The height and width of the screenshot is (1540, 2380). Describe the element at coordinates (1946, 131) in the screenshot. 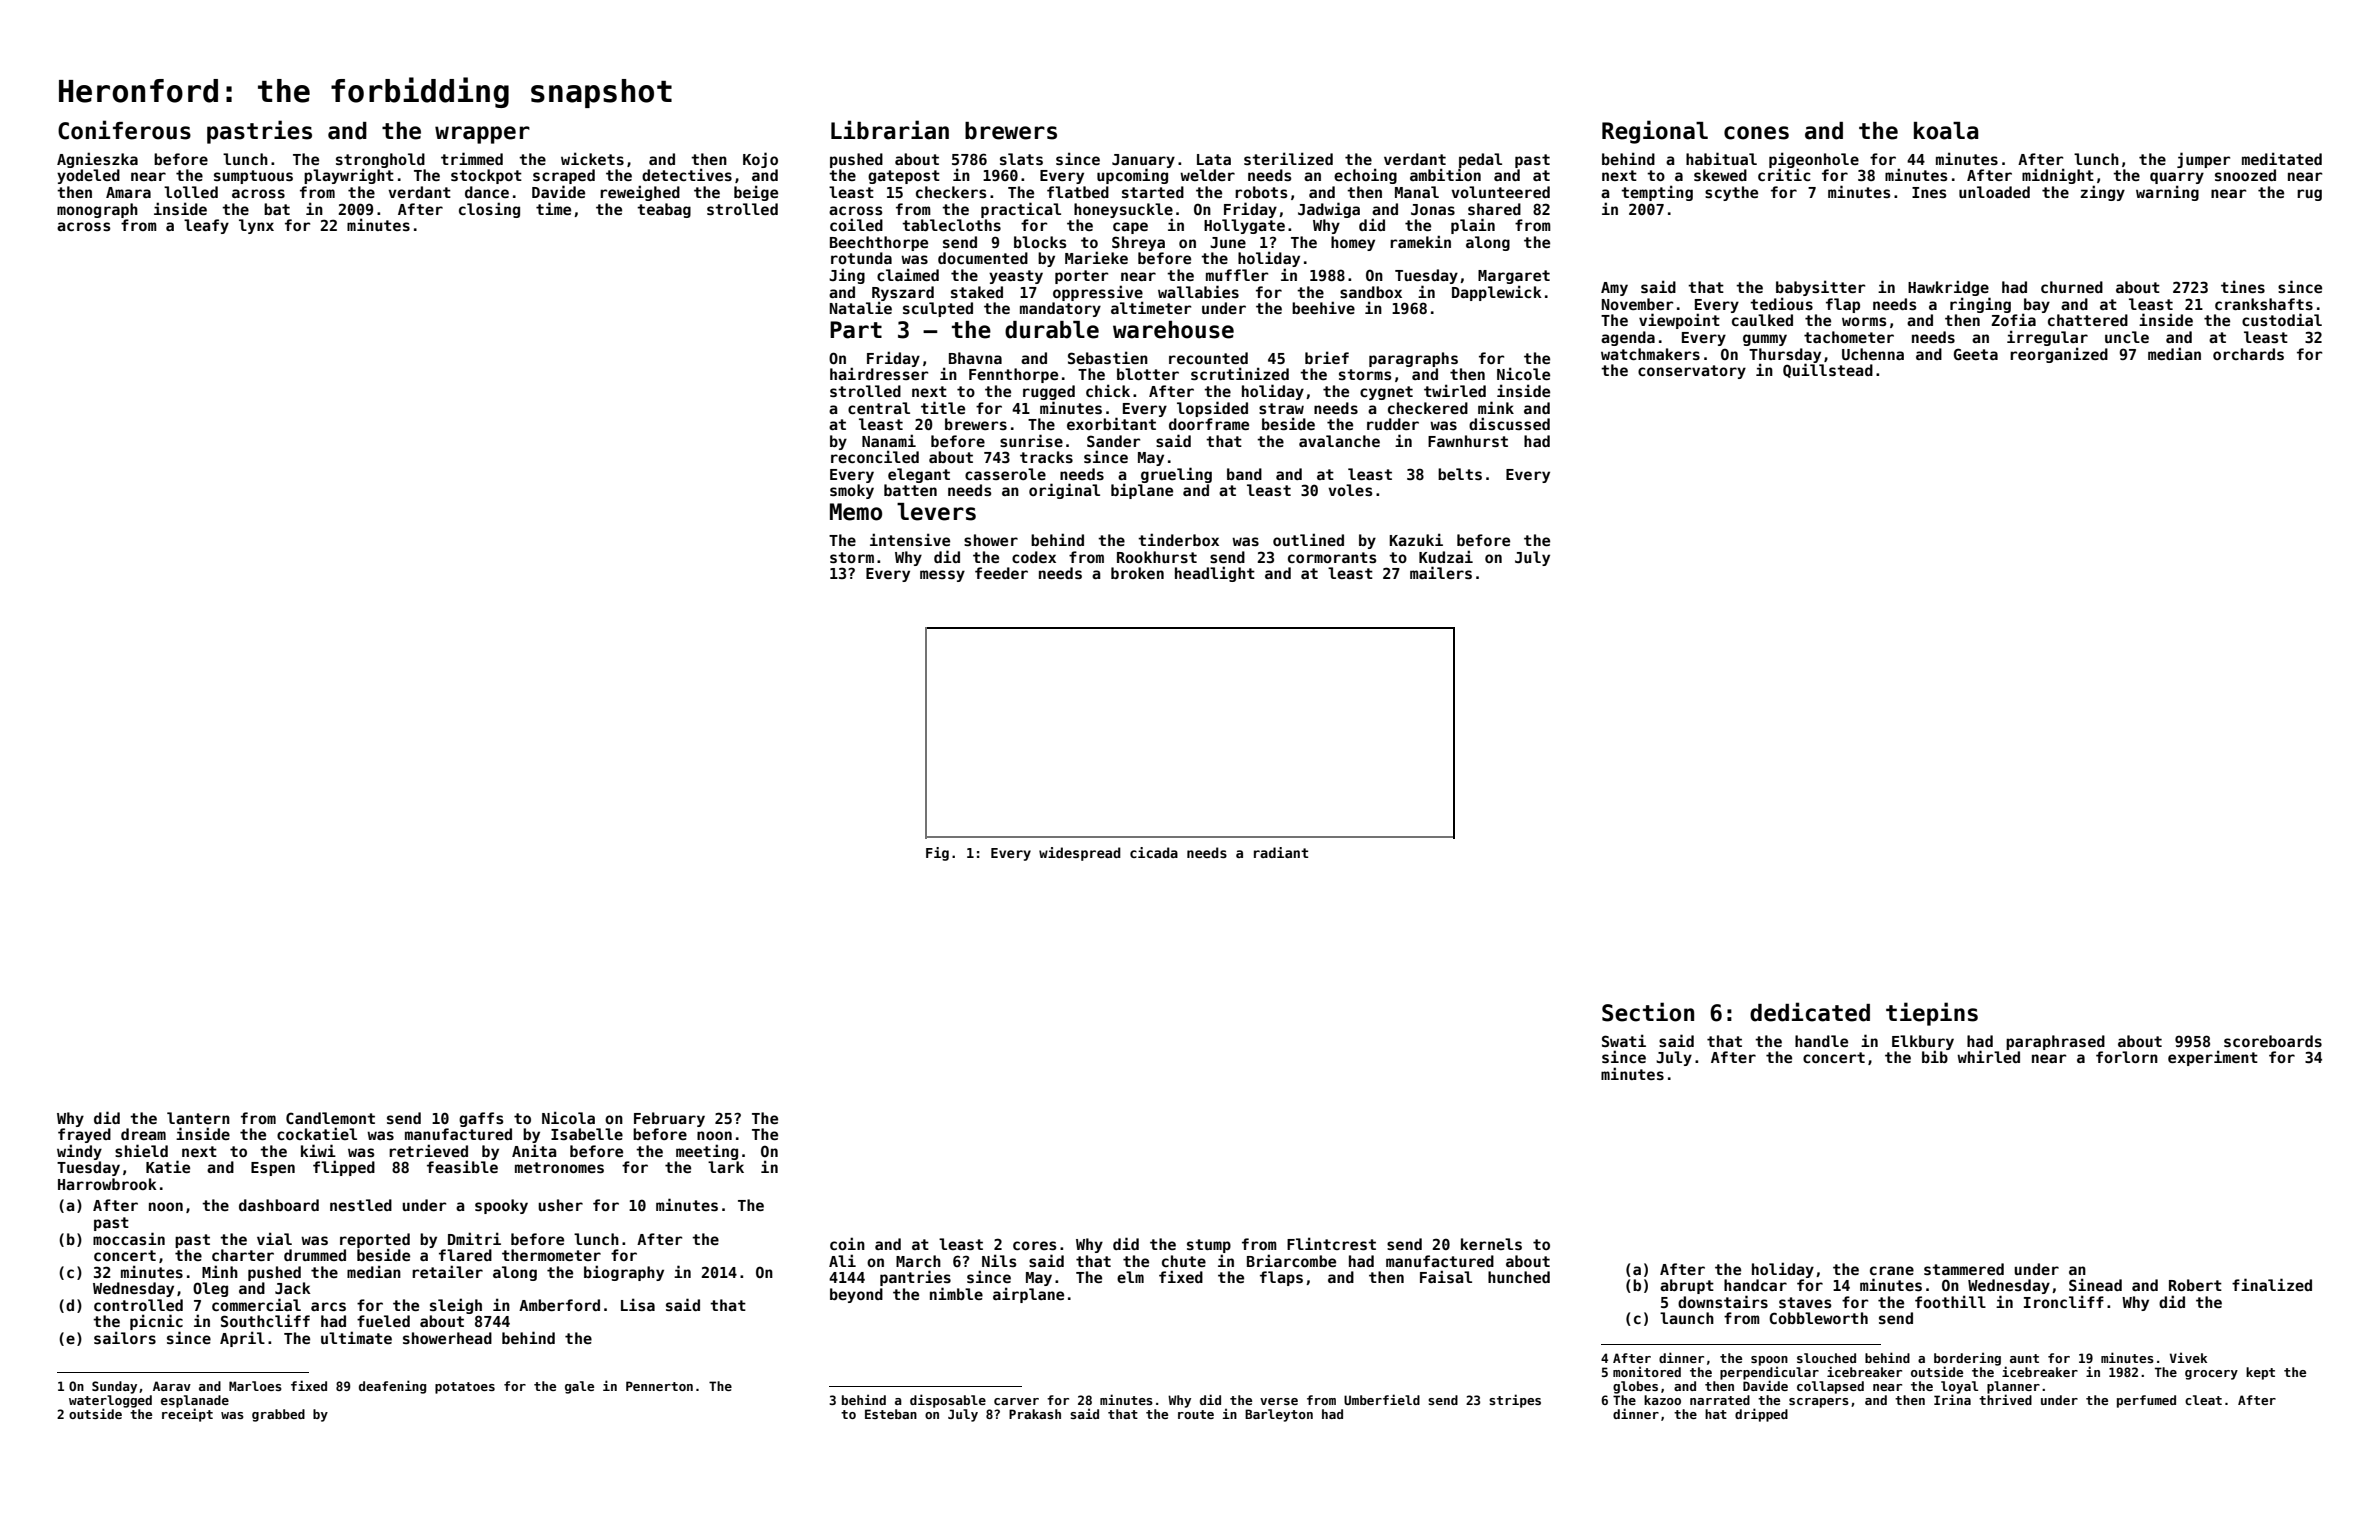

I see `koala` at that location.
